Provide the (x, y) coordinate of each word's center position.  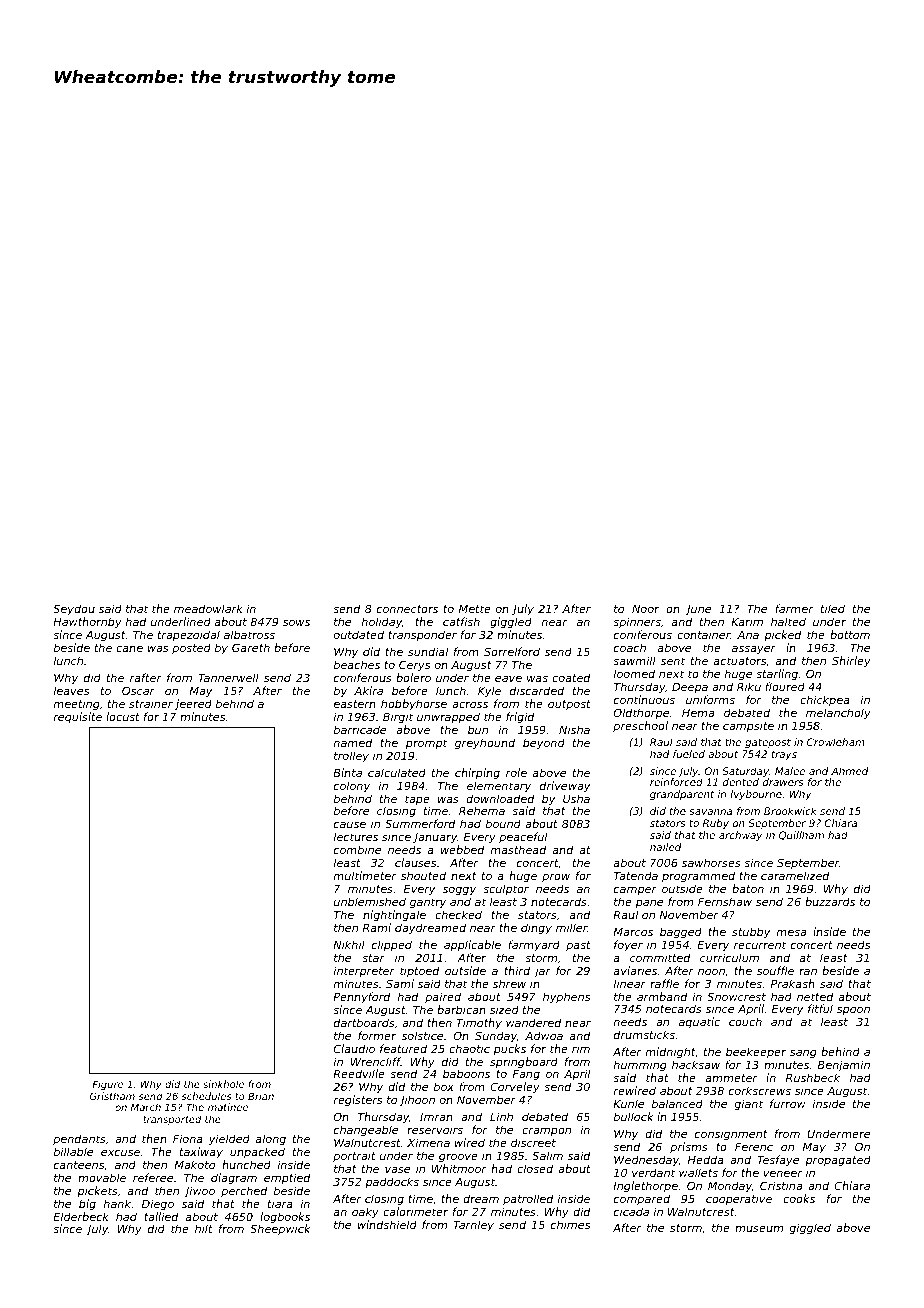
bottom (850, 634)
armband (662, 996)
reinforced (676, 782)
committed (660, 957)
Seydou (74, 610)
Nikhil (349, 944)
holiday (382, 623)
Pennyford (361, 998)
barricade (360, 729)
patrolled (528, 1200)
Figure (107, 1085)
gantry (428, 903)
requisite (78, 718)
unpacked (257, 1153)
